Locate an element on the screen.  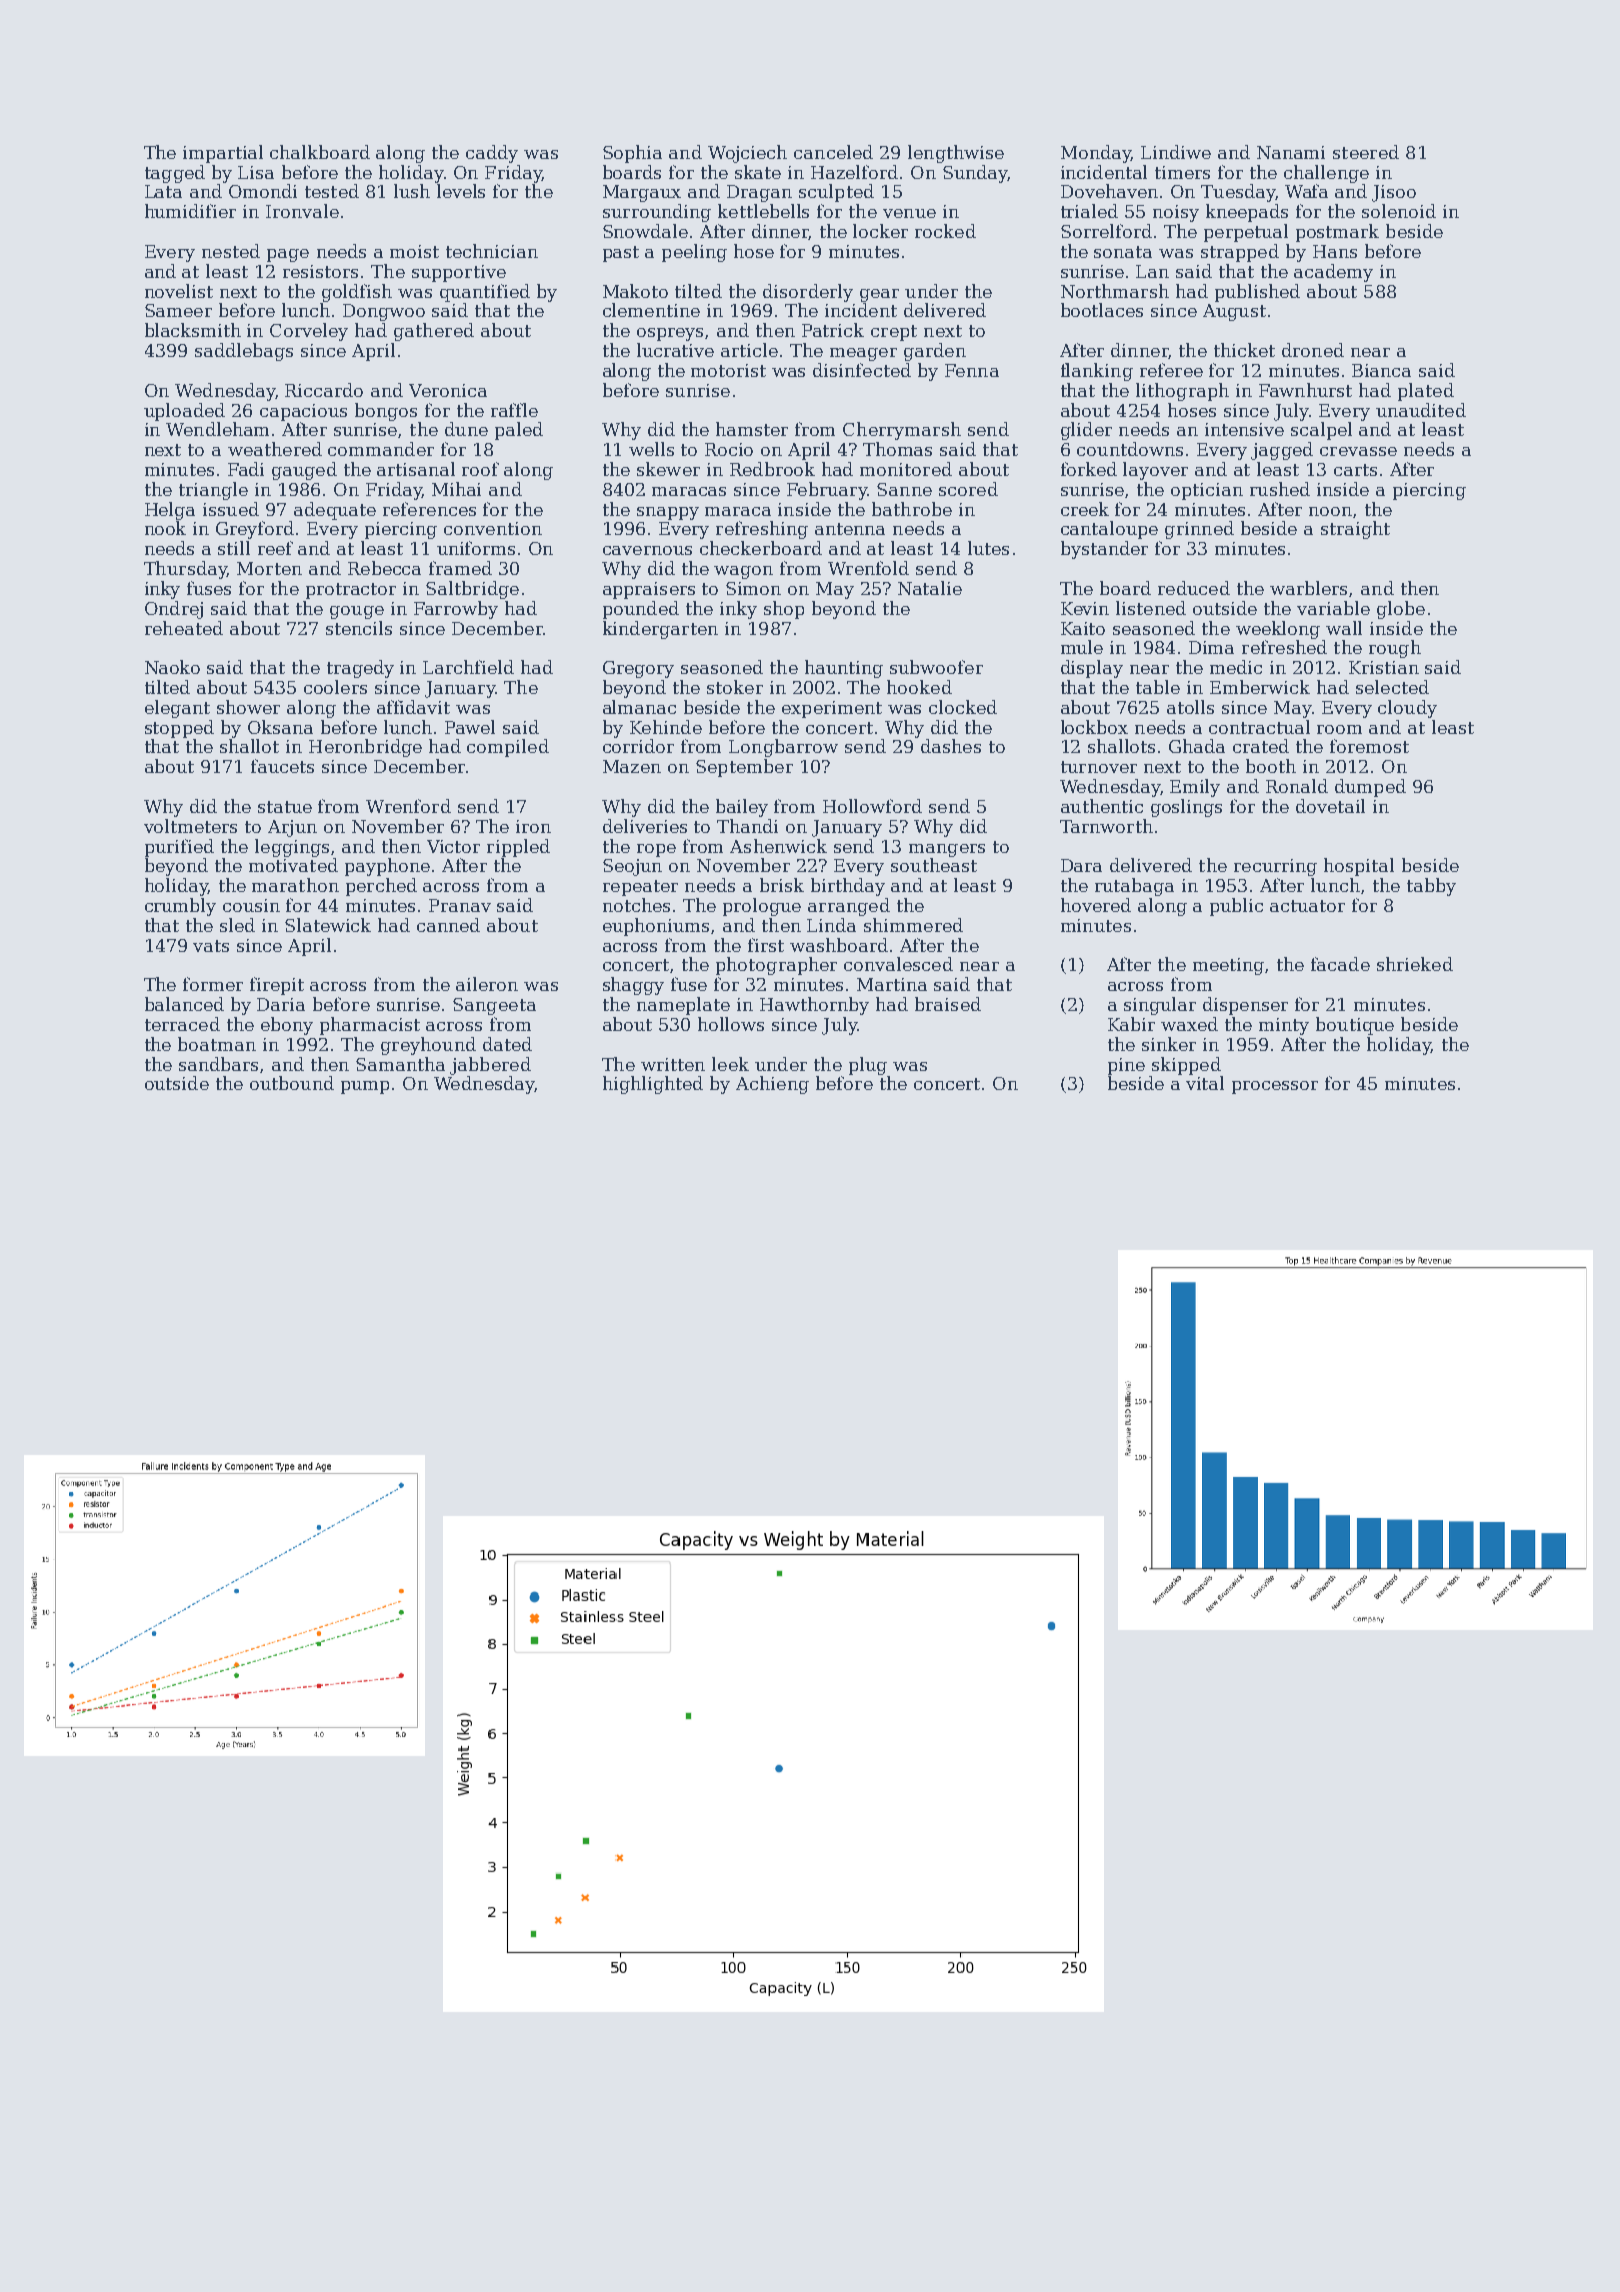
motivated is located at coordinates (293, 865).
